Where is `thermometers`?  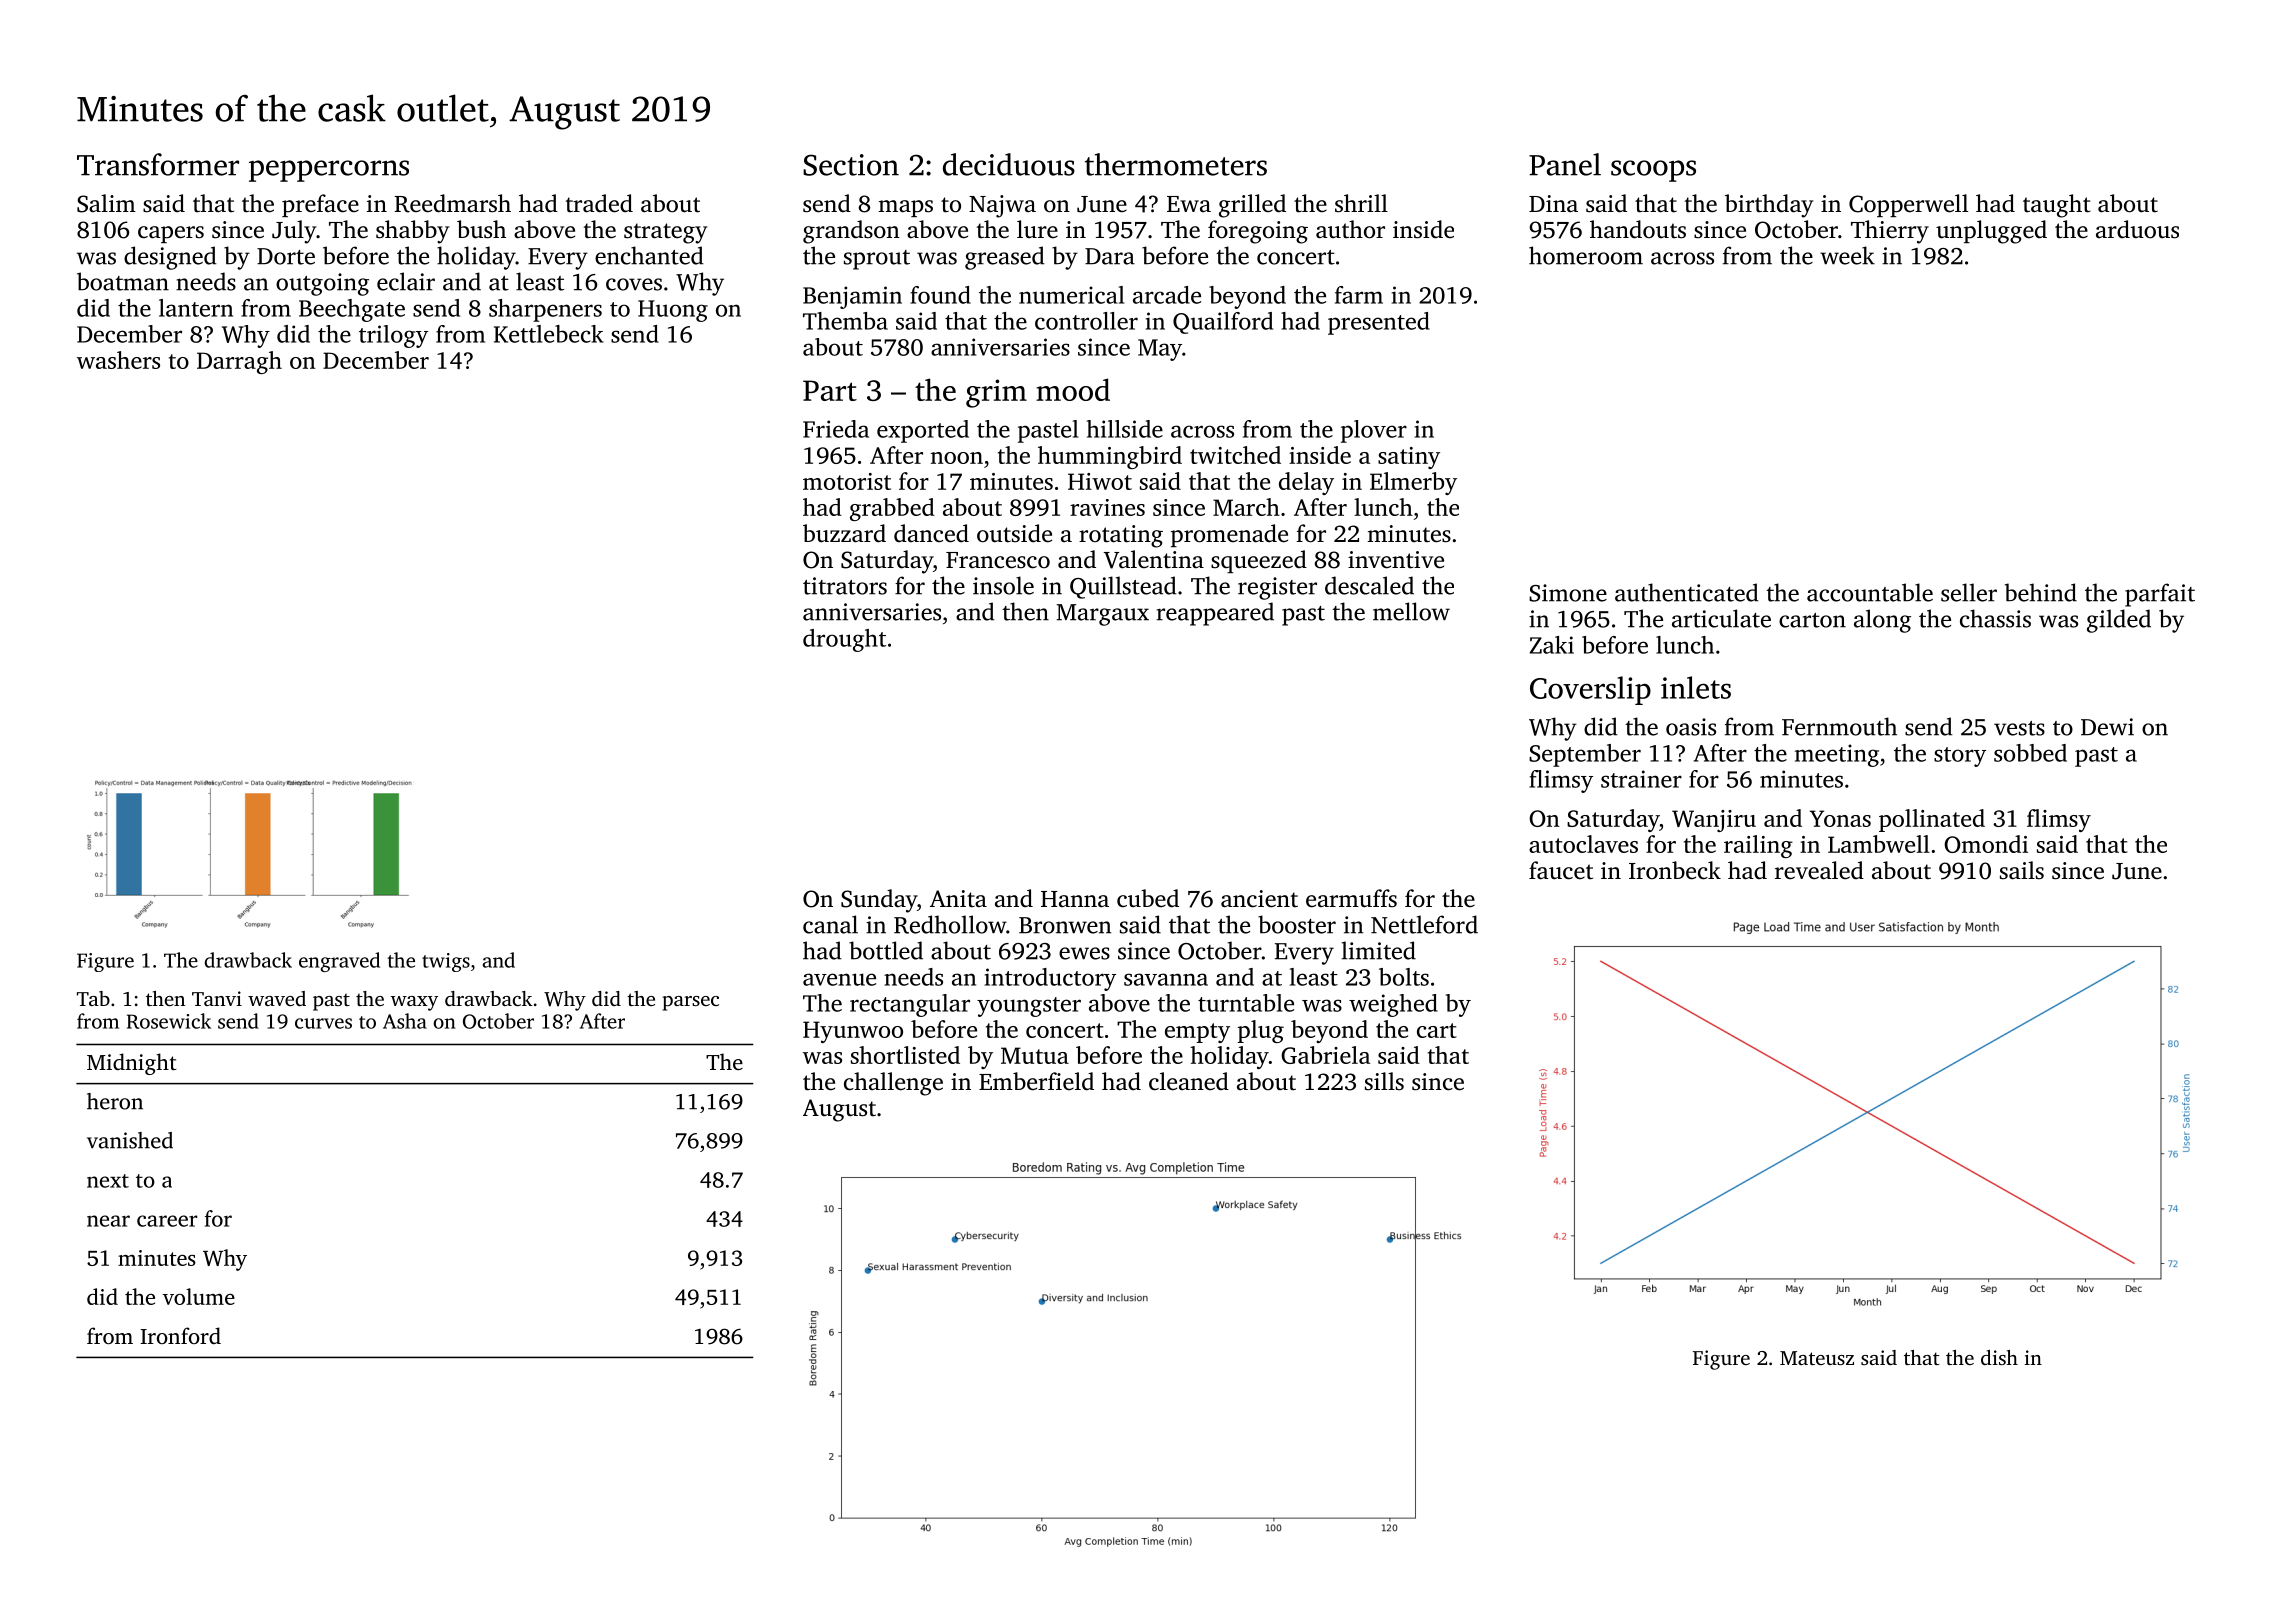
thermometers is located at coordinates (1176, 164).
